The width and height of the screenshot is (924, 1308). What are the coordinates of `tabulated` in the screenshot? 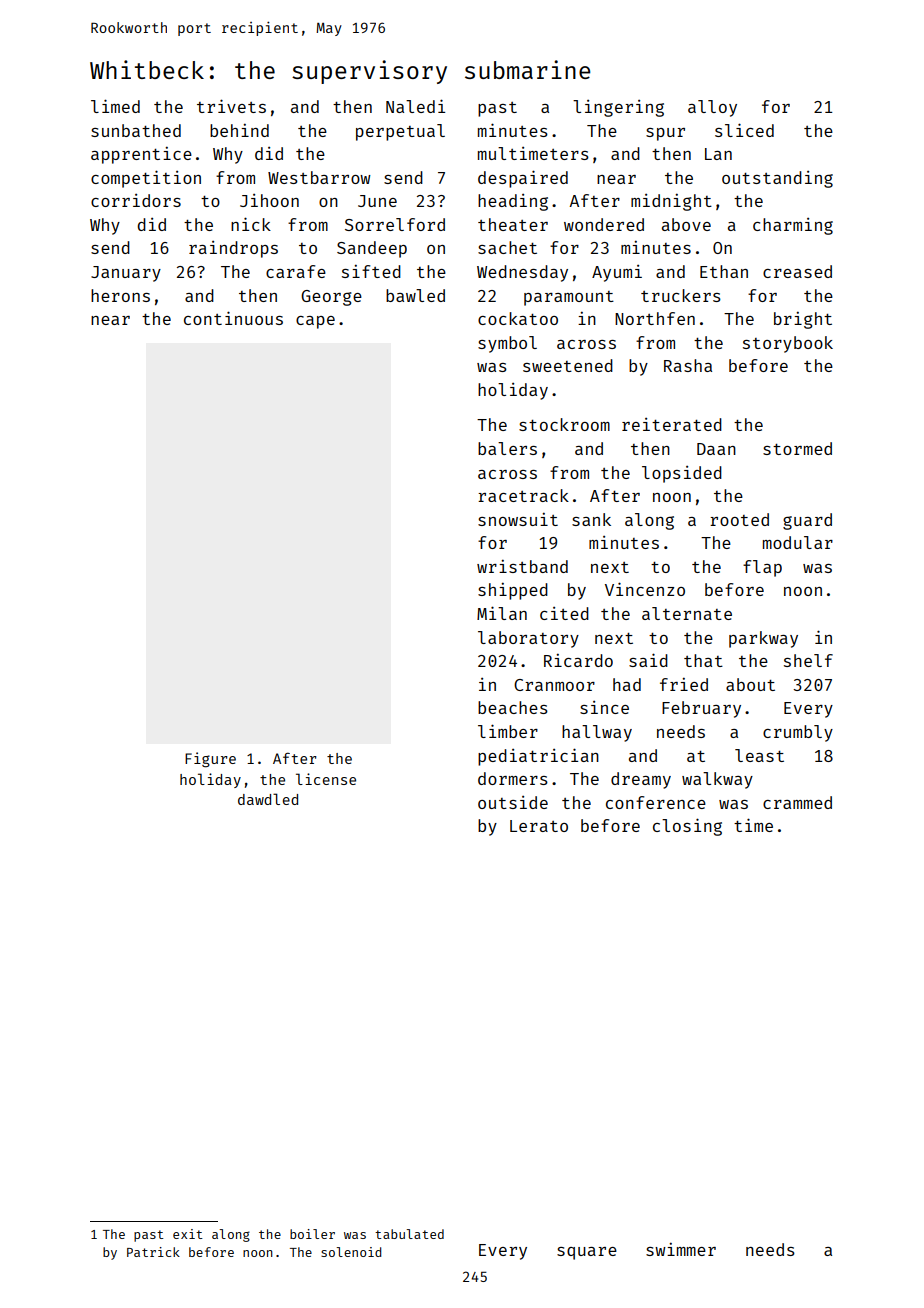 It's located at (409, 1234).
